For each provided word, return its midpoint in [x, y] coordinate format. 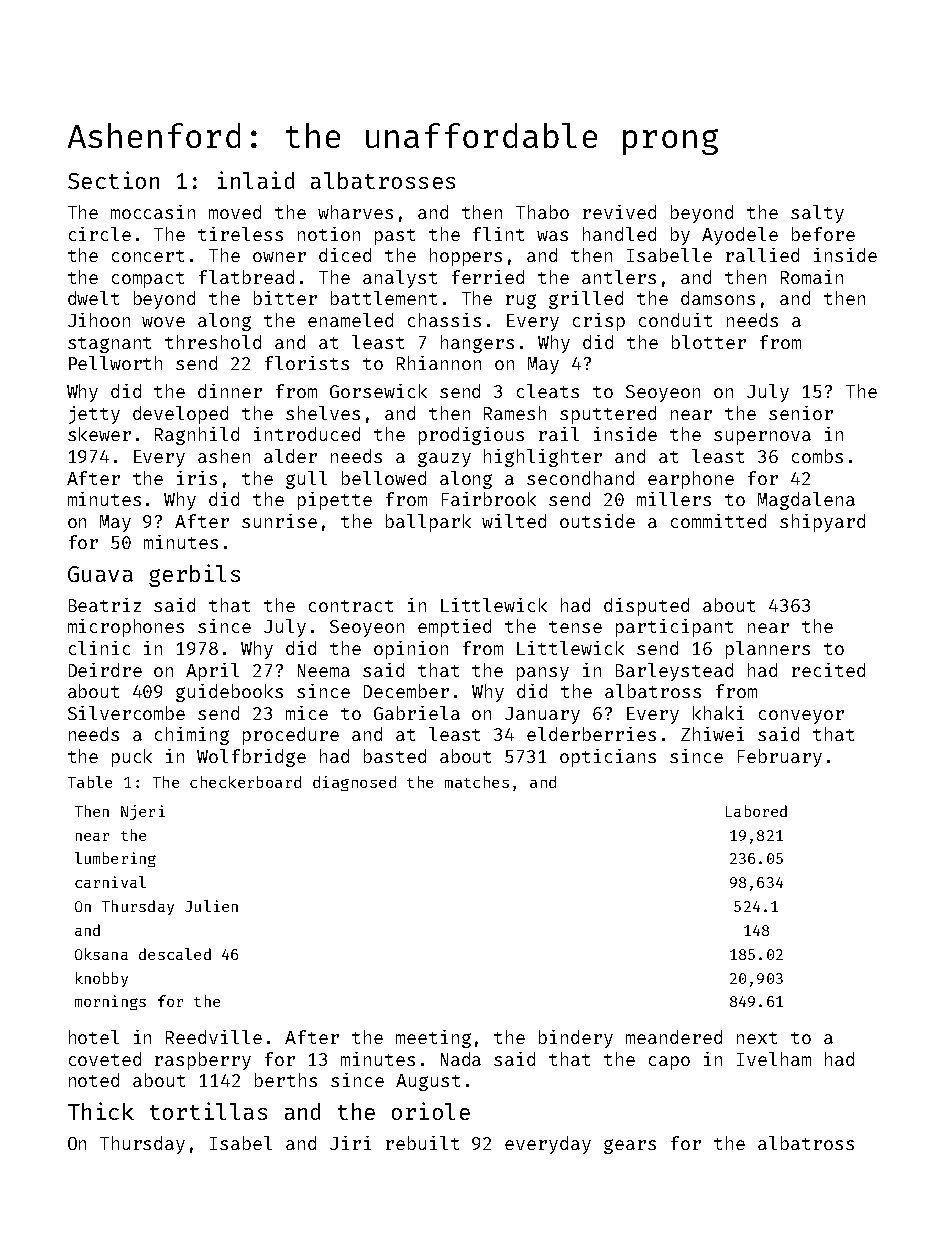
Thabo [542, 212]
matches [477, 782]
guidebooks [229, 693]
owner [279, 257]
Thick [101, 1111]
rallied [762, 255]
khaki [718, 713]
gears [630, 1146]
